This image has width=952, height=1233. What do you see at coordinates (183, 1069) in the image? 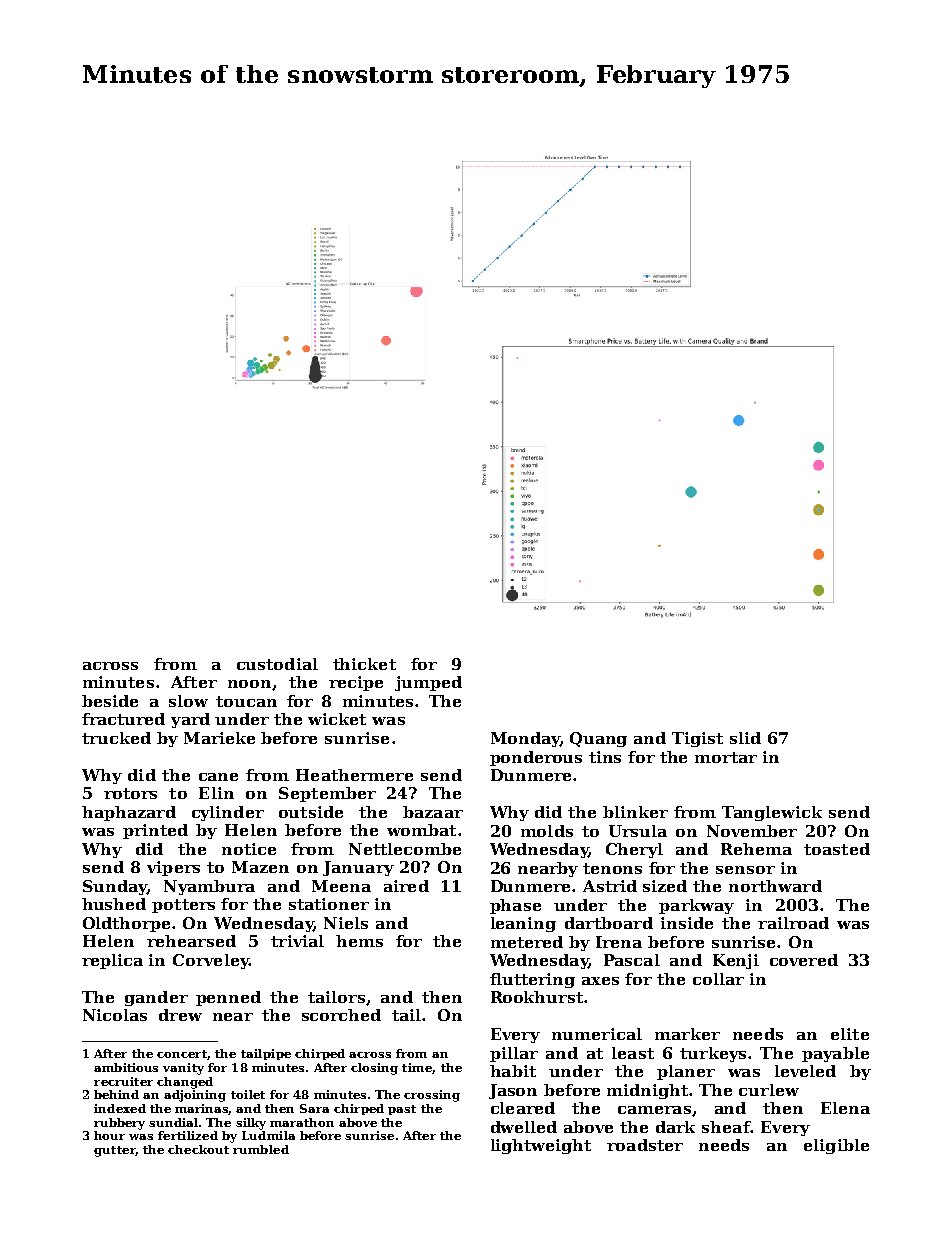
I see `vanity` at bounding box center [183, 1069].
